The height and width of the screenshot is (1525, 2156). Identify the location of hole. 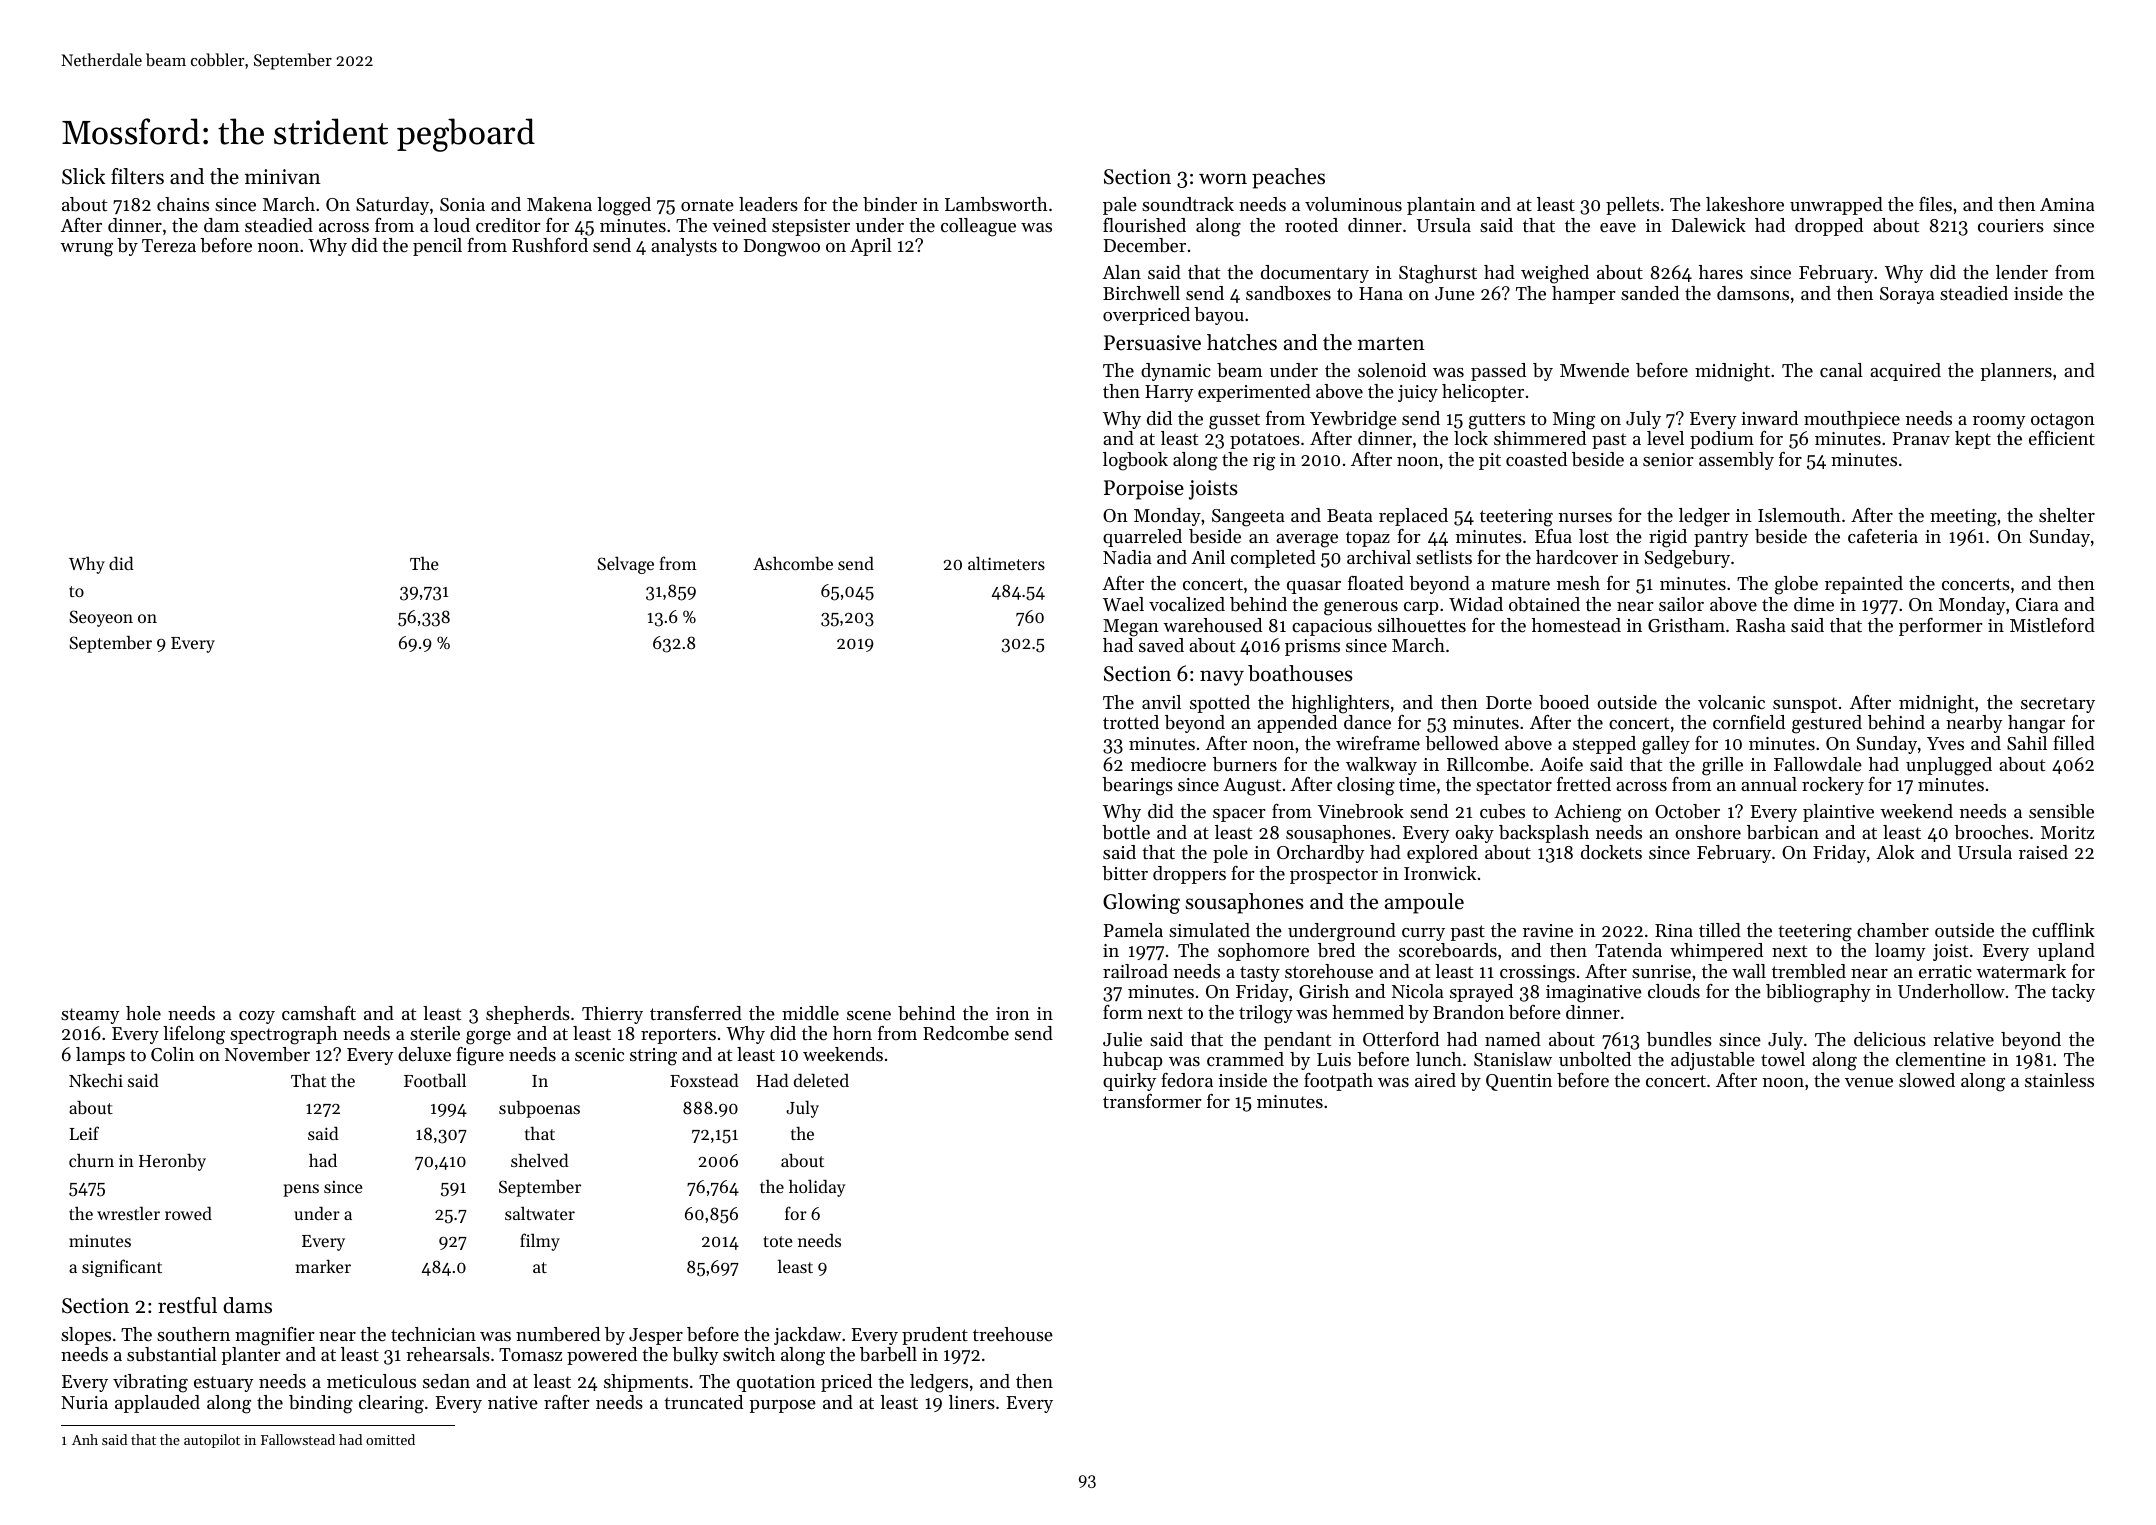
(143, 1013).
